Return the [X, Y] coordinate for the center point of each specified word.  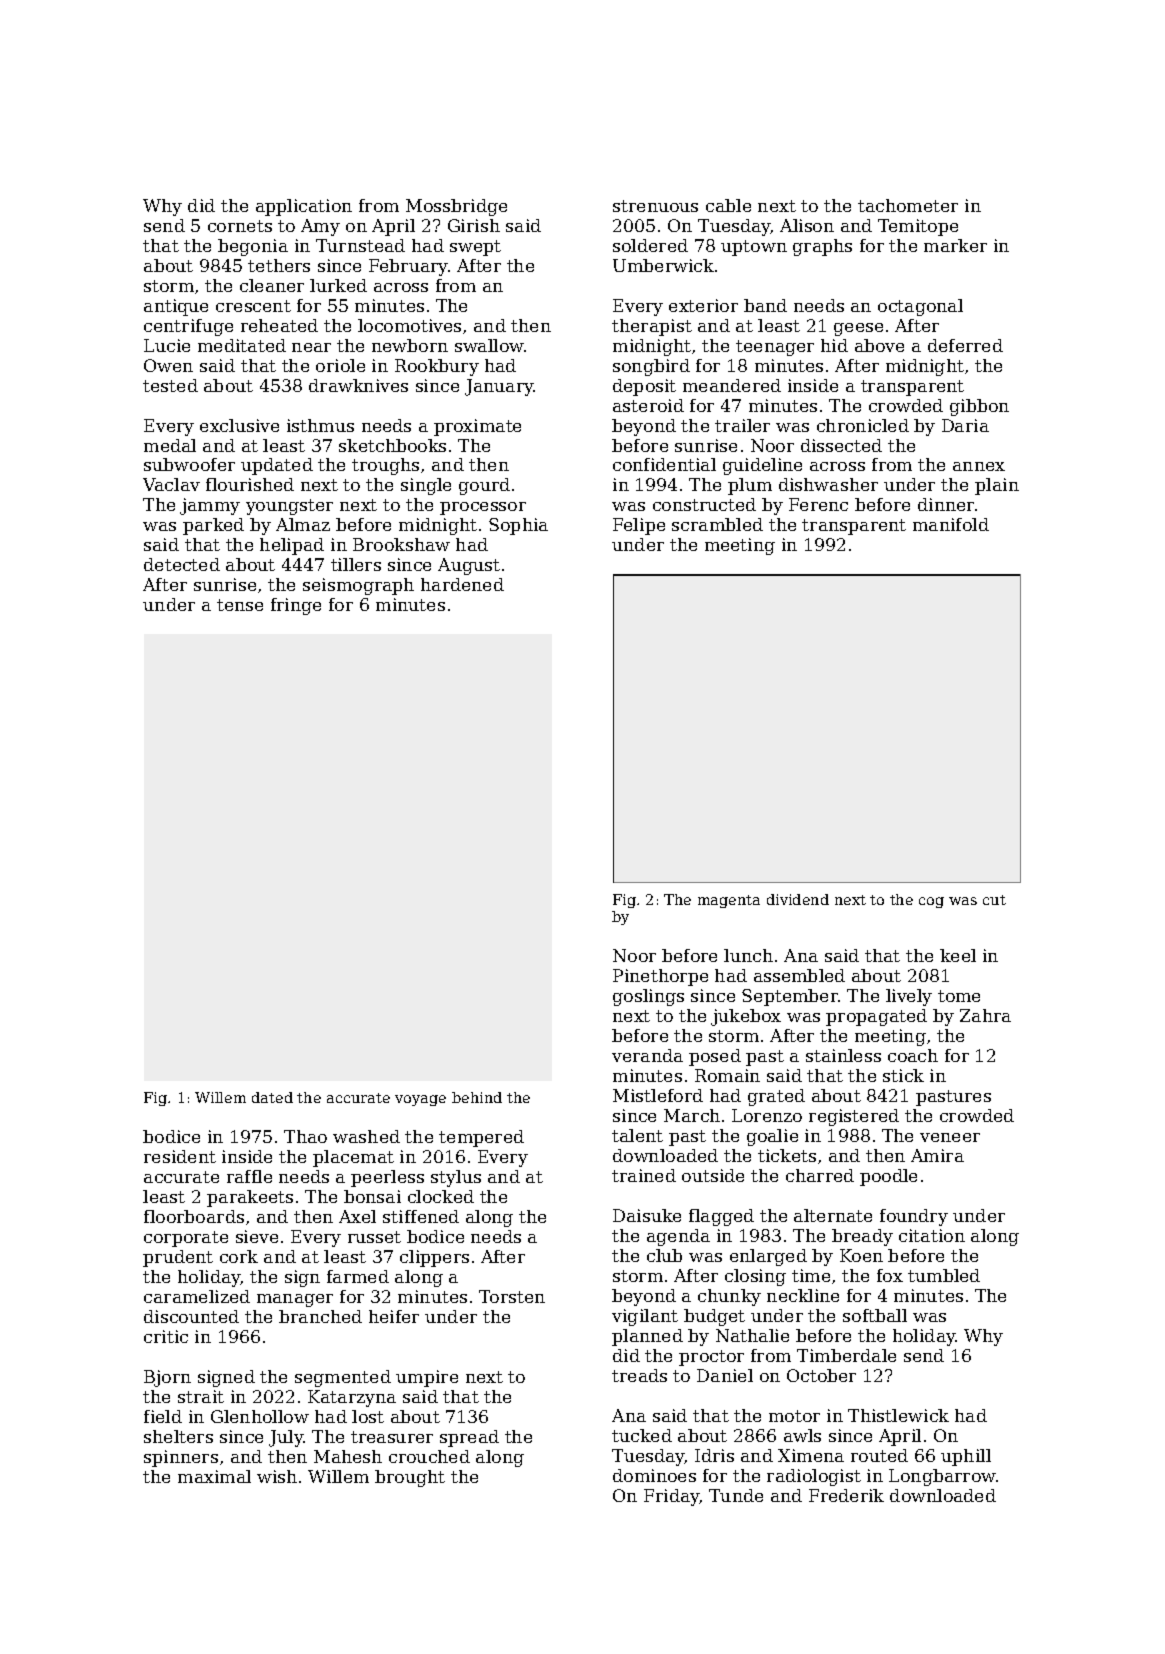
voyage [420, 1100]
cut [994, 900]
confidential [664, 464]
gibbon [979, 407]
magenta [729, 901]
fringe [296, 606]
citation [932, 1235]
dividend [798, 899]
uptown [754, 248]
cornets [240, 226]
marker [955, 245]
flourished [250, 484]
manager [295, 1300]
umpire [427, 1378]
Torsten [512, 1296]
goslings [648, 997]
